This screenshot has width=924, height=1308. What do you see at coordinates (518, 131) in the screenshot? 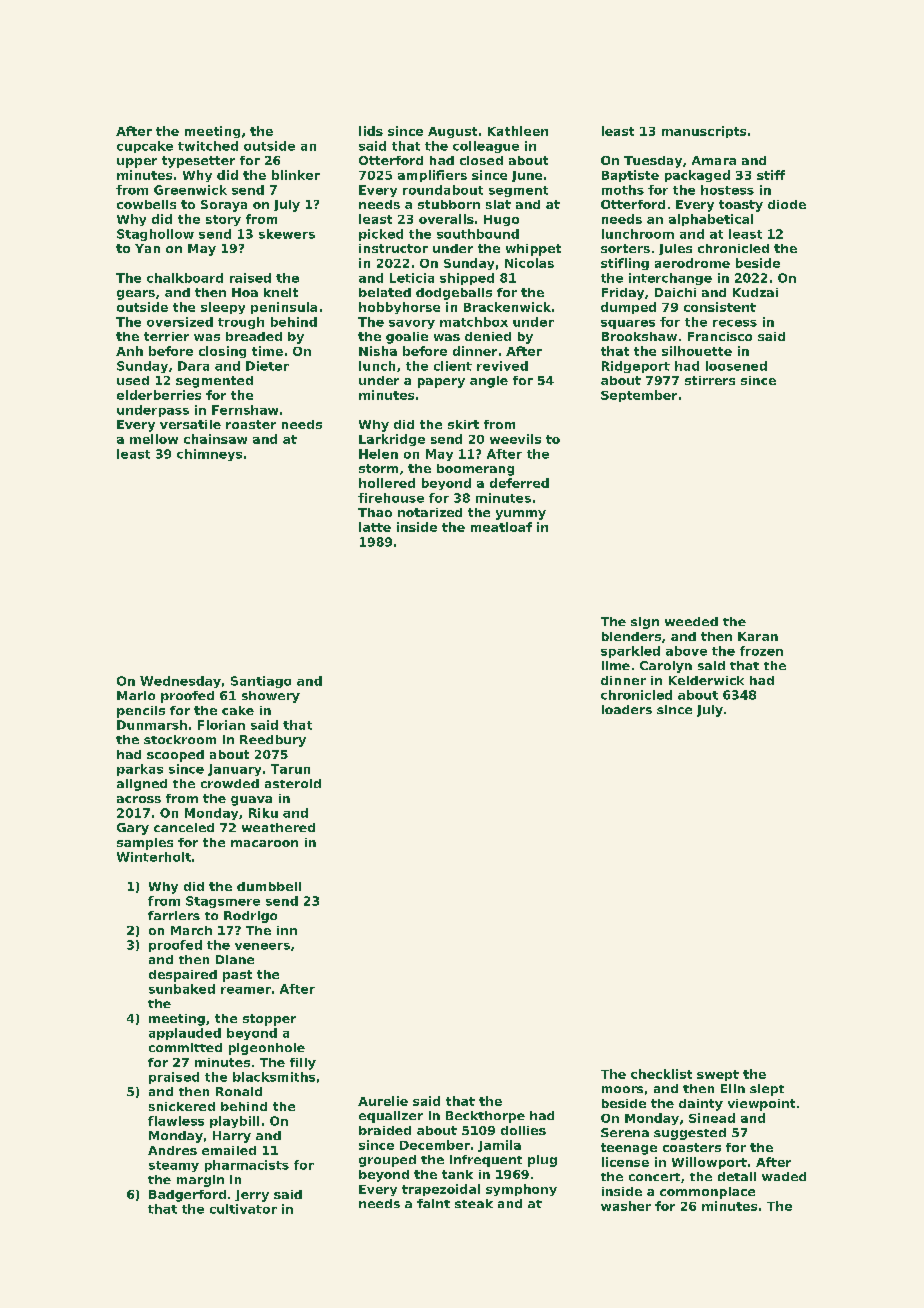
I see `Kathleen` at bounding box center [518, 131].
